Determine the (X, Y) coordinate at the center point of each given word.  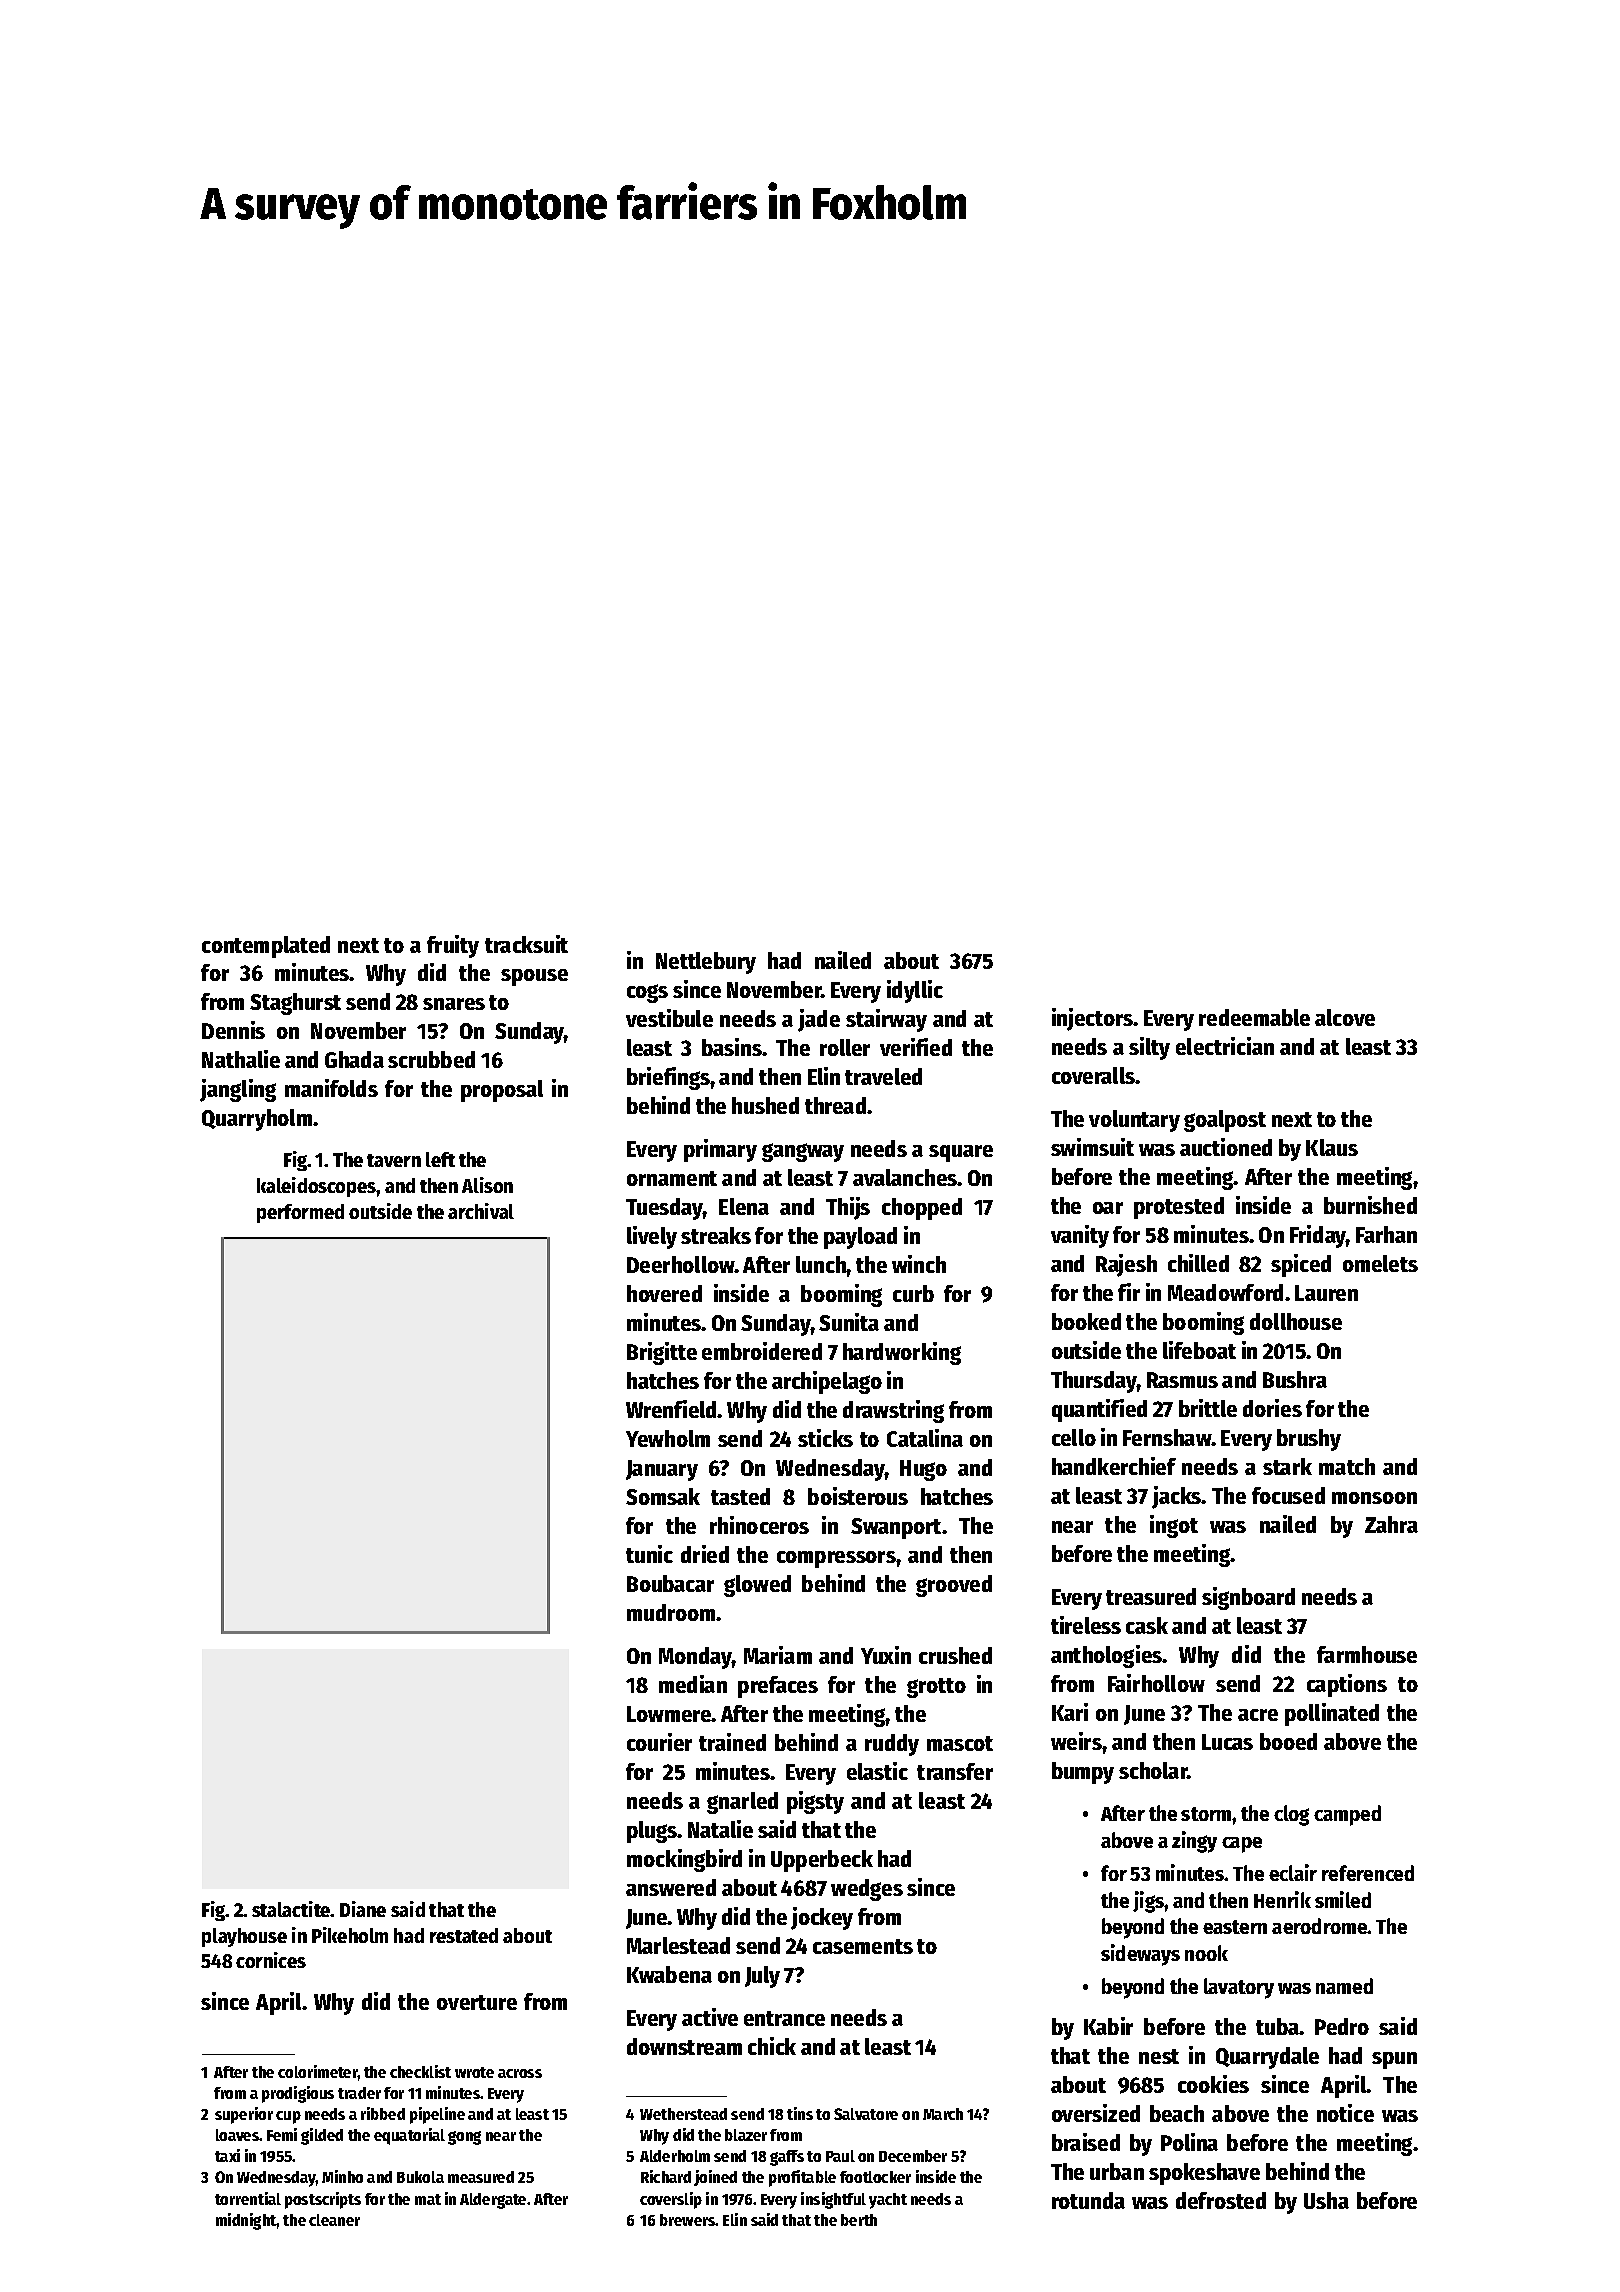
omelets (1380, 1263)
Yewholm (668, 1438)
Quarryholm (257, 1120)
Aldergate (493, 2201)
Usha (1326, 2200)
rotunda (1088, 2200)
